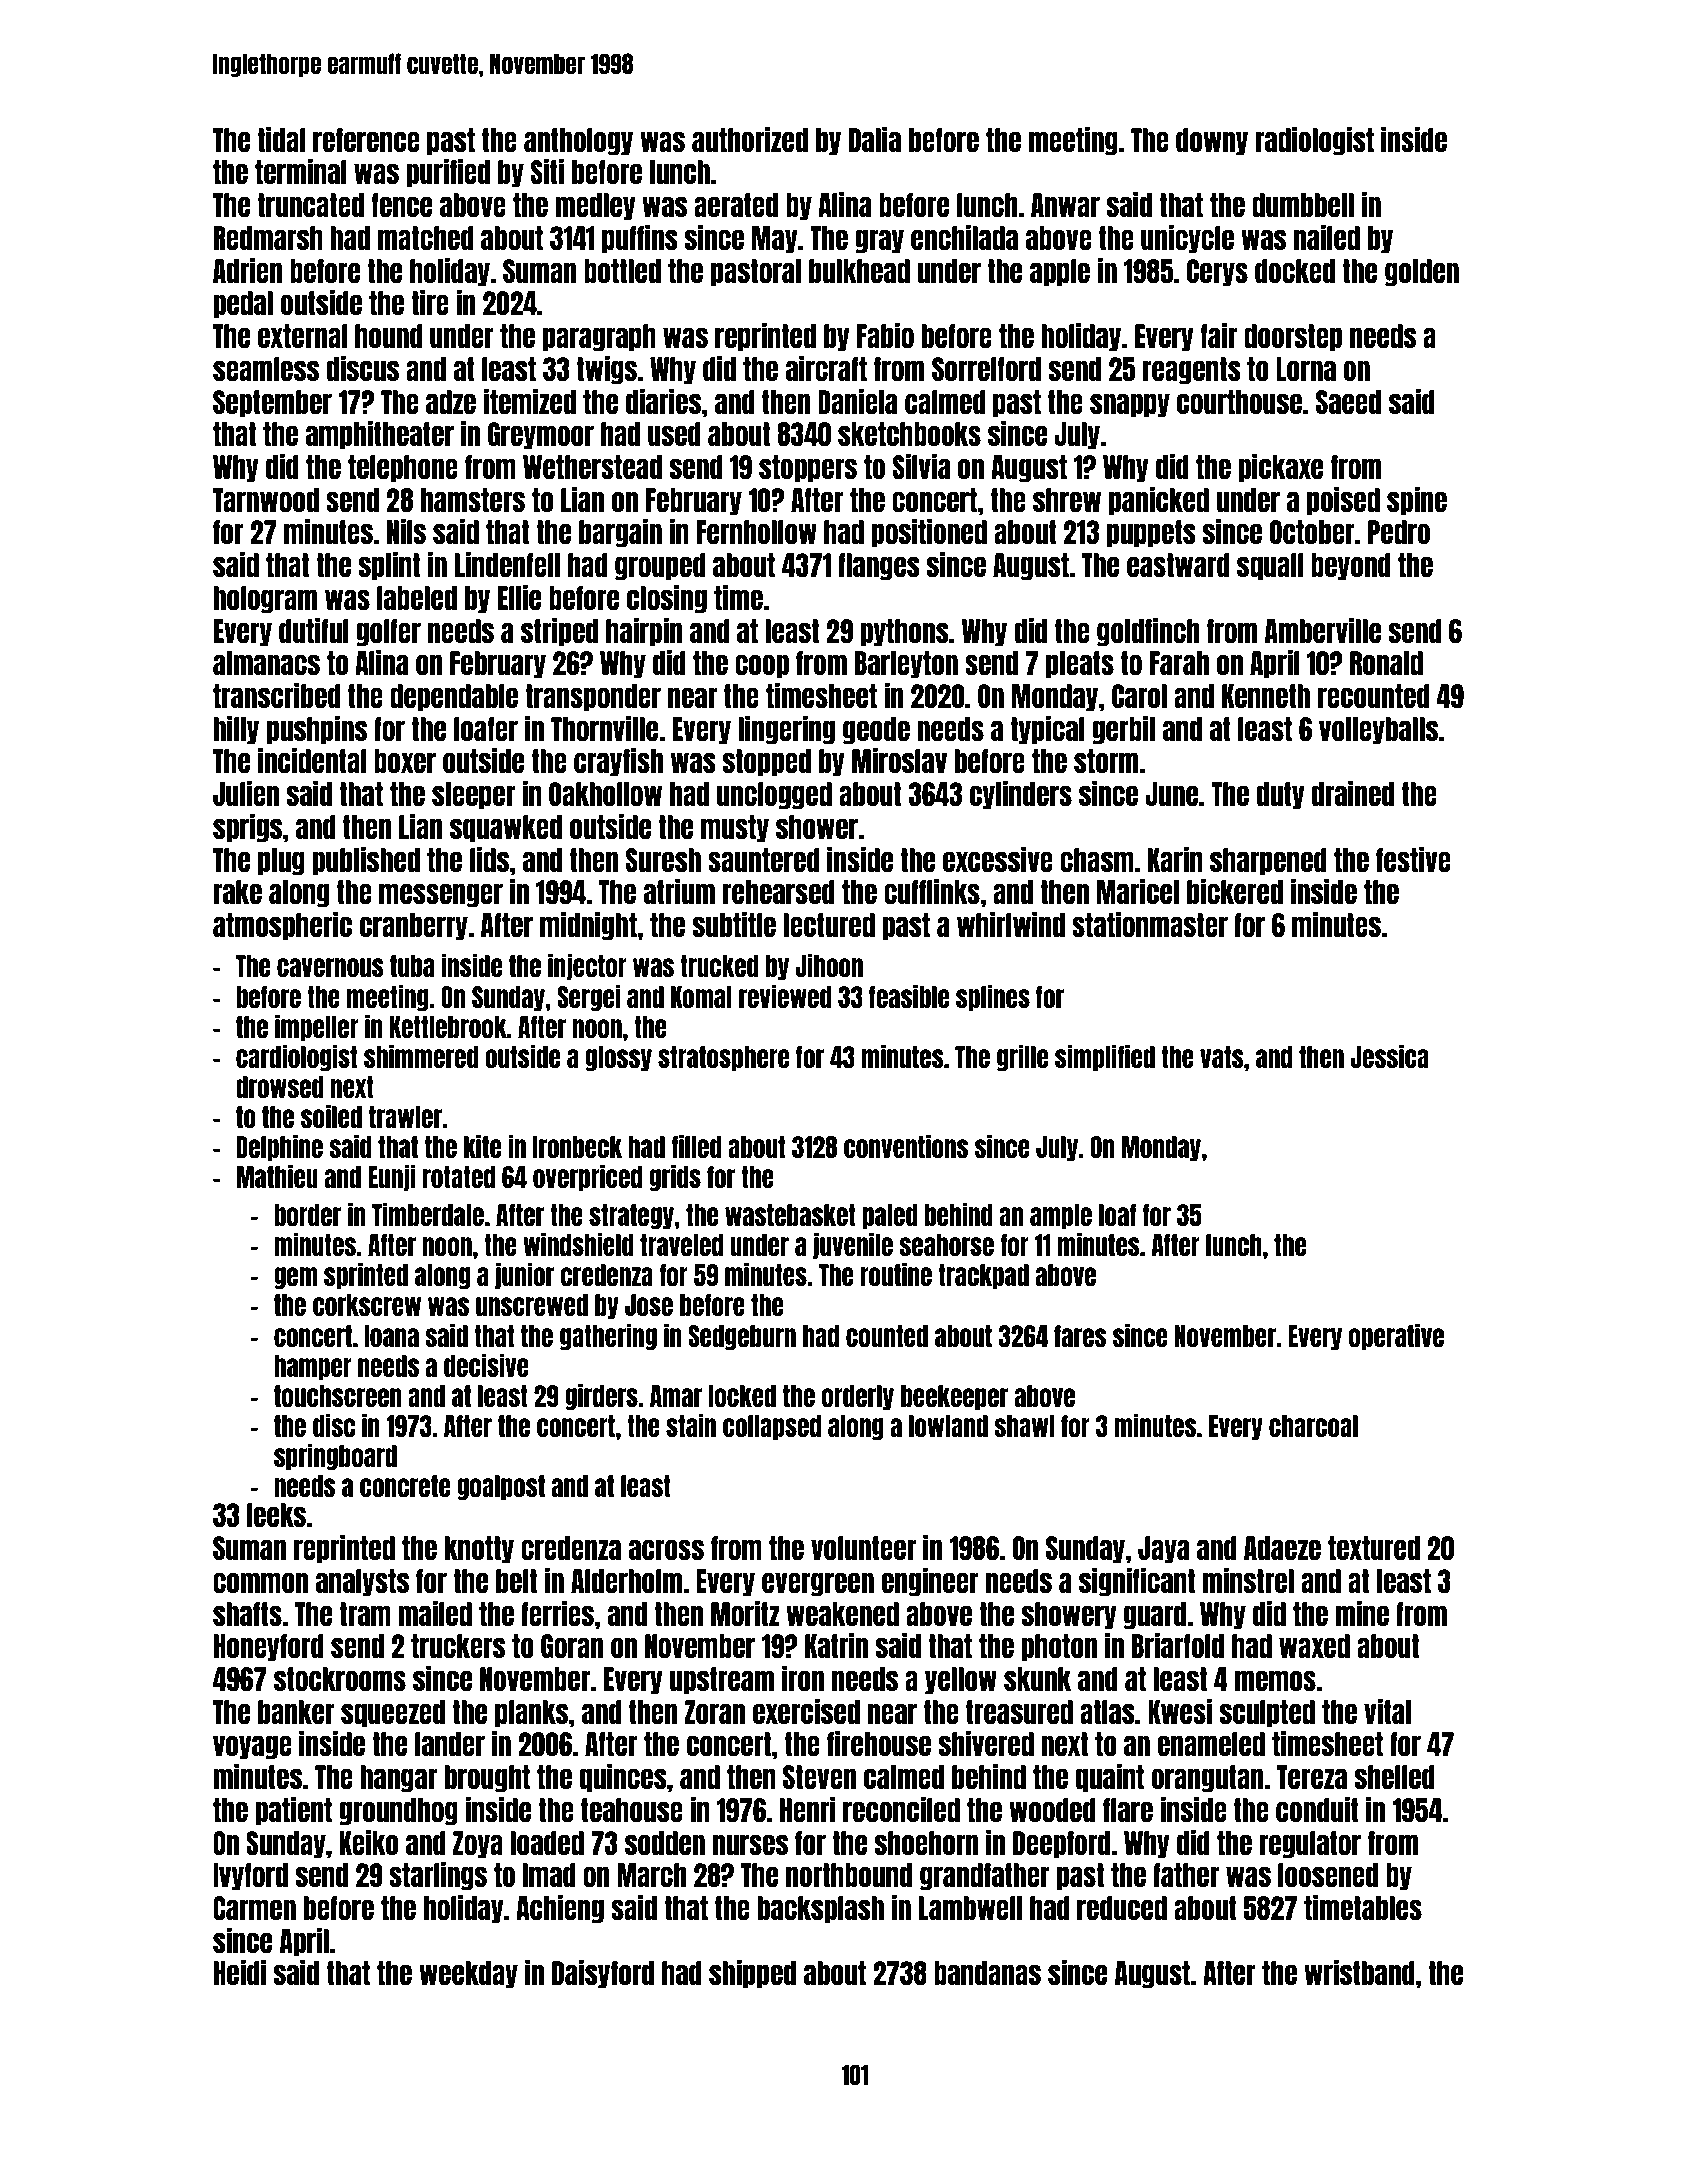  Describe the element at coordinates (909, 996) in the screenshot. I see `feasible` at that location.
